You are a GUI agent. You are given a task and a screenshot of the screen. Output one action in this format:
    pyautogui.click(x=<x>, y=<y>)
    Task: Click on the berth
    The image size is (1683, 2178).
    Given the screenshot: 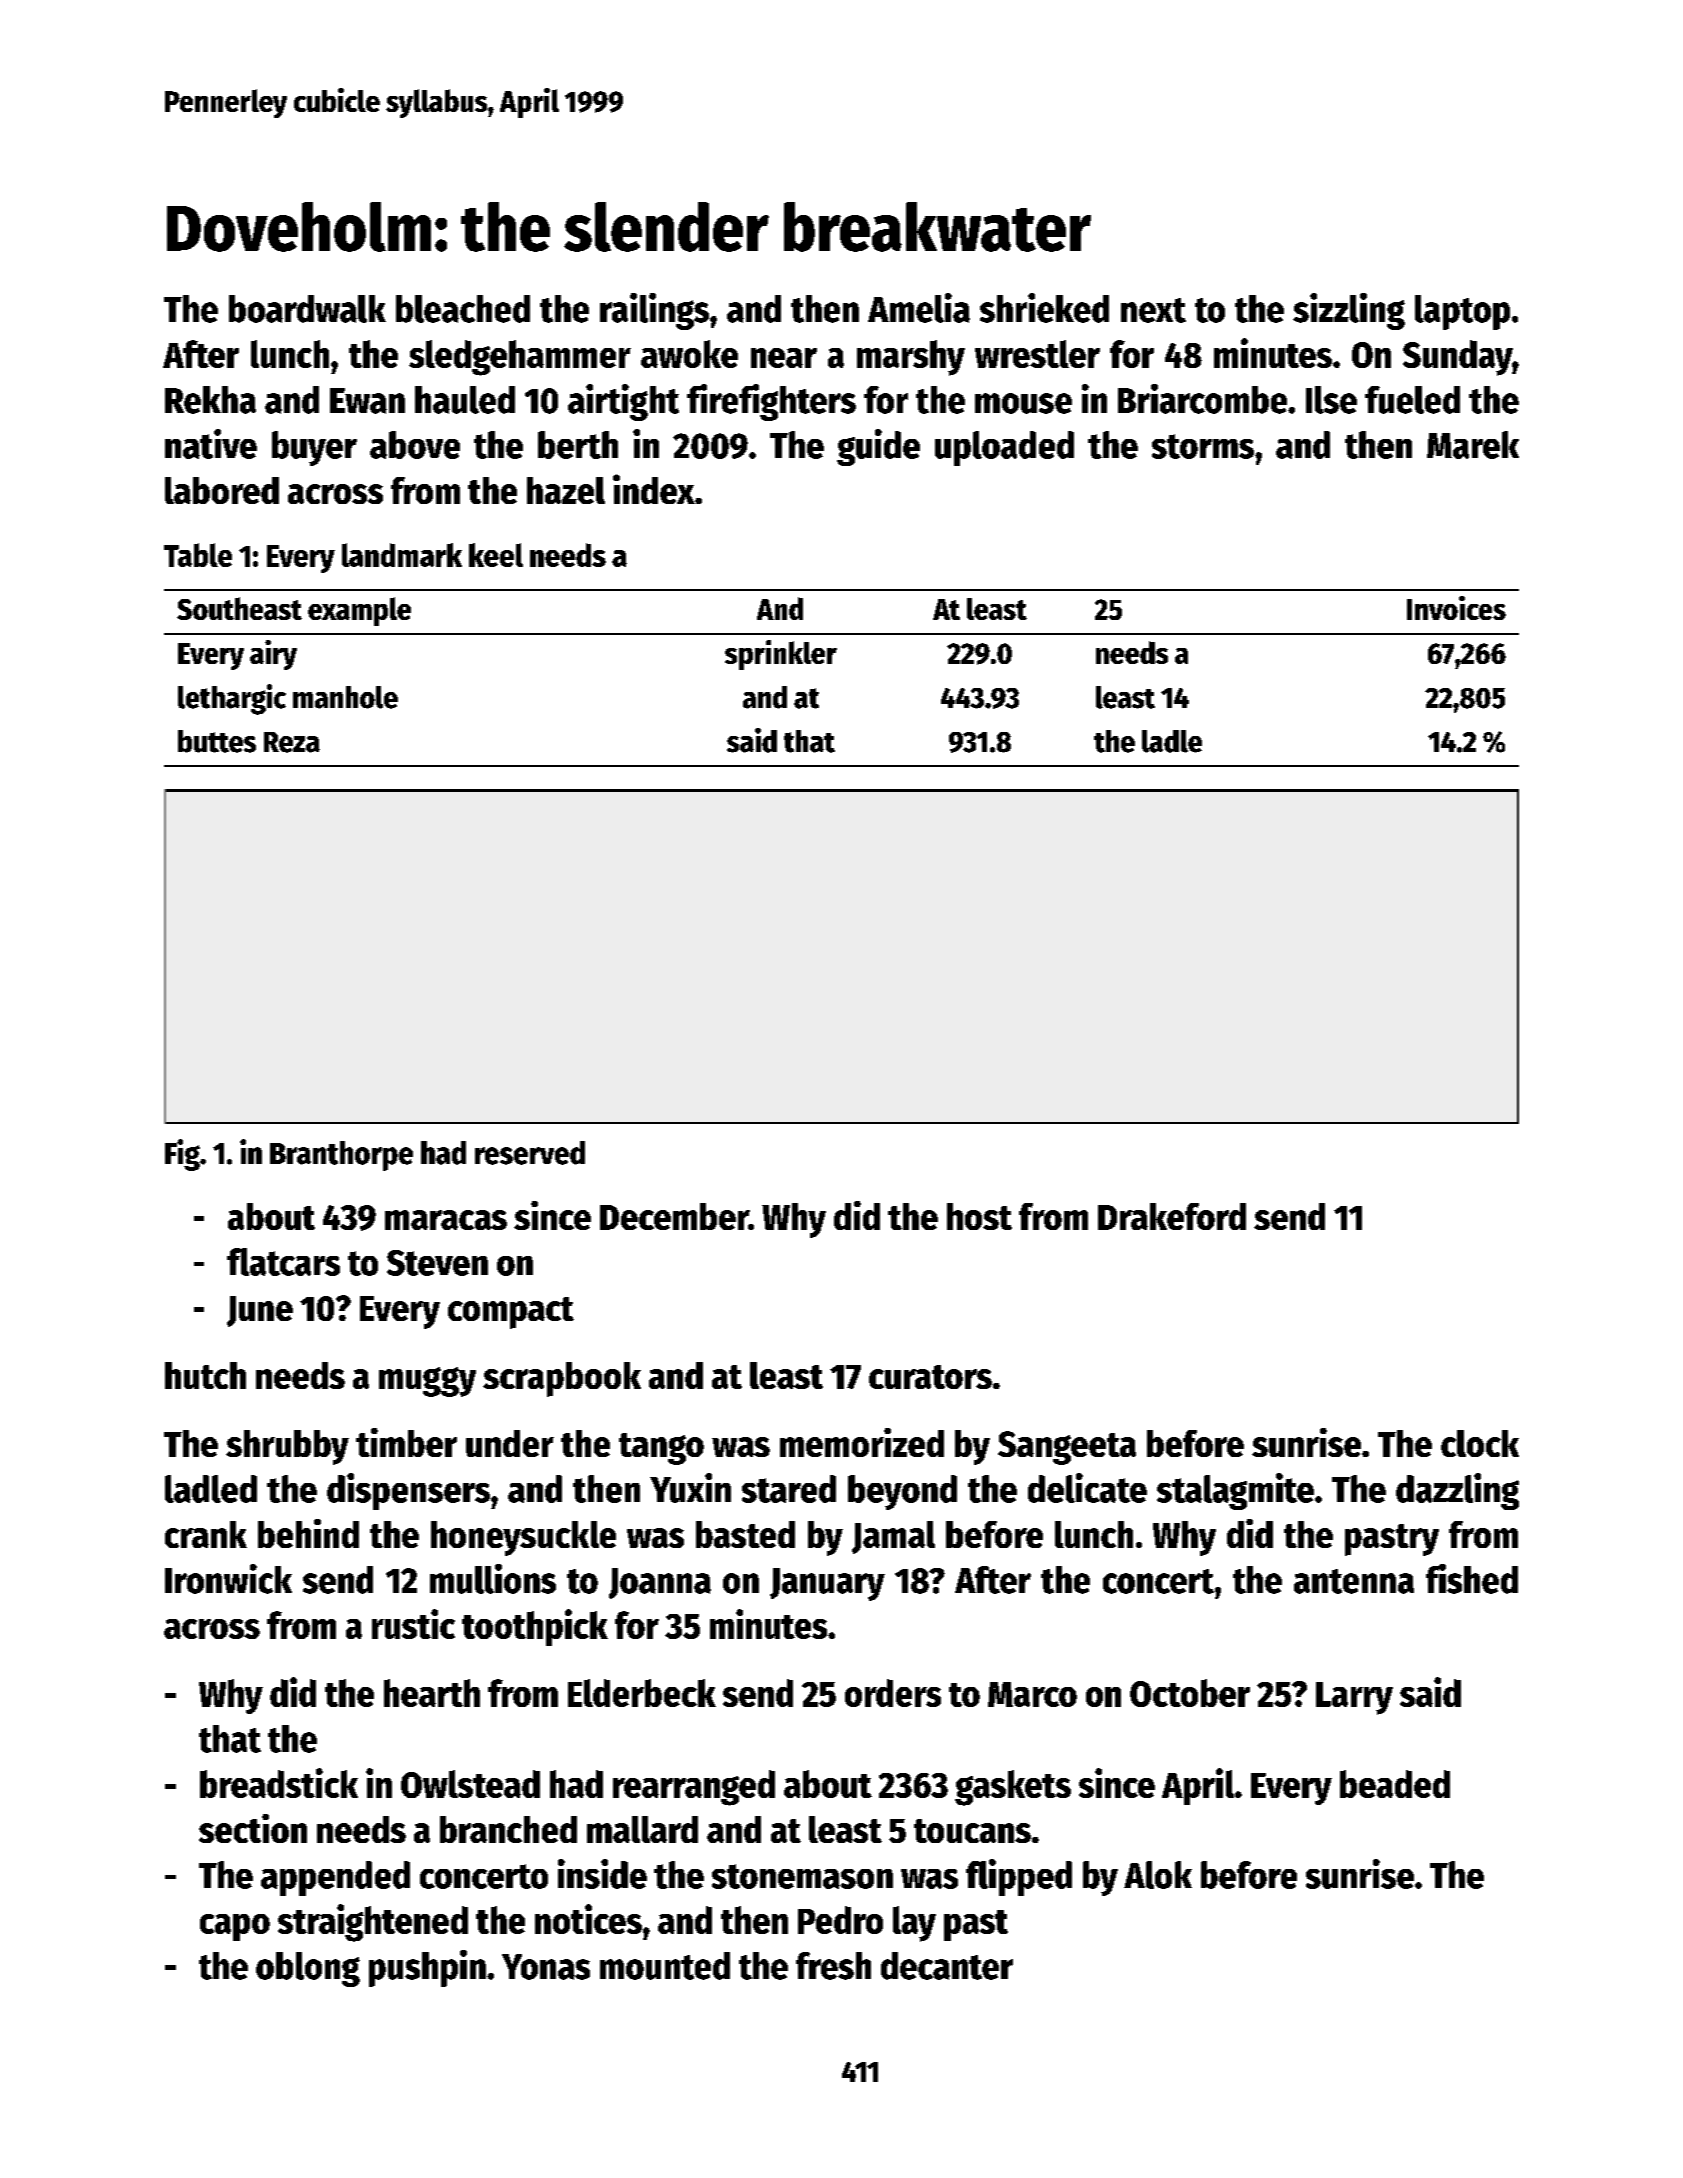 What is the action you would take?
    pyautogui.click(x=578, y=445)
